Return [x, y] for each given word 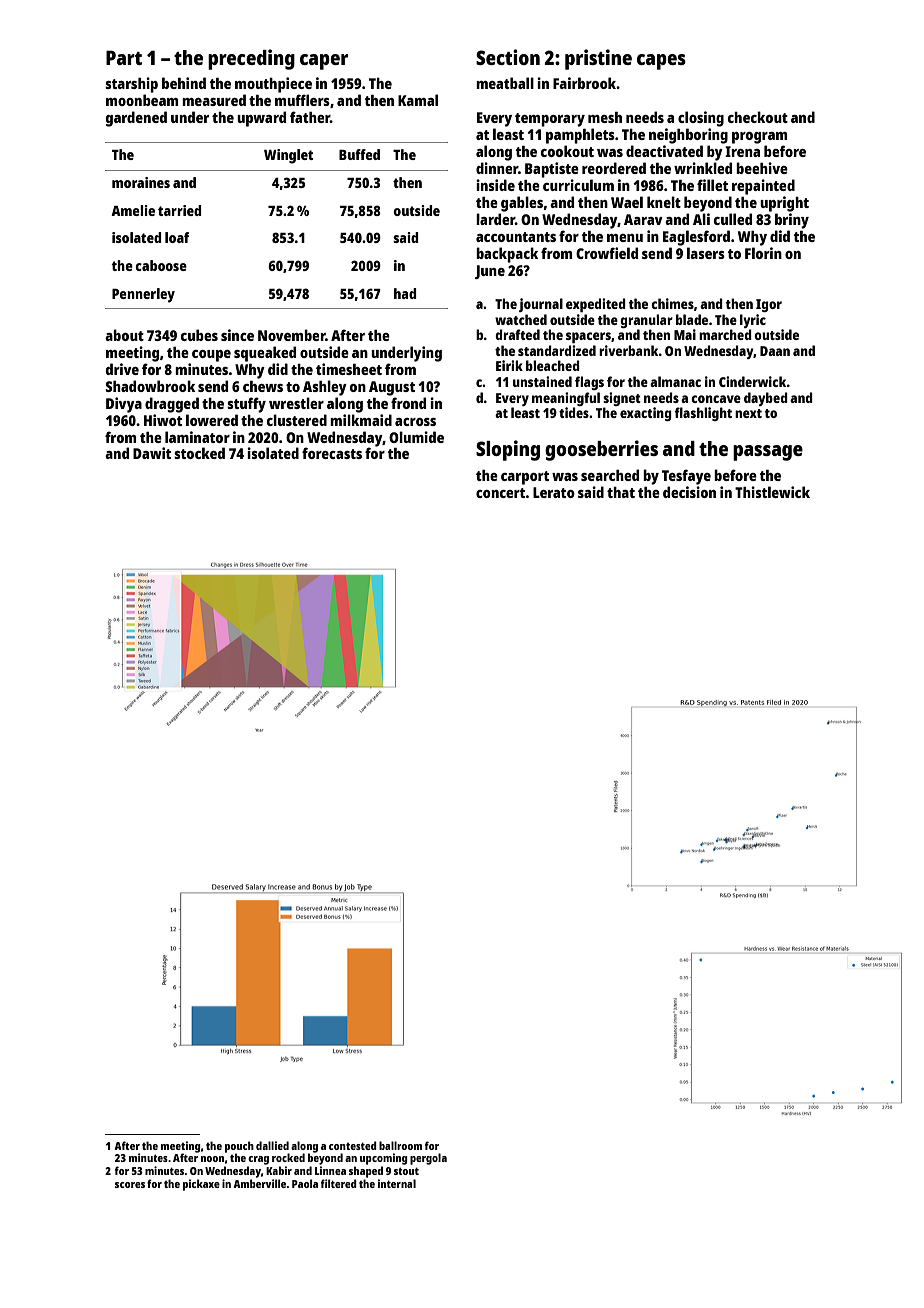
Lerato [554, 492]
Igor [769, 305]
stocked [199, 453]
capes [661, 62]
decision [689, 492]
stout [406, 1171]
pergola [428, 1159]
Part [124, 57]
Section [508, 57]
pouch [239, 1147]
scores [130, 1185]
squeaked [265, 354]
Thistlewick [772, 492]
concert [501, 493]
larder [495, 219]
